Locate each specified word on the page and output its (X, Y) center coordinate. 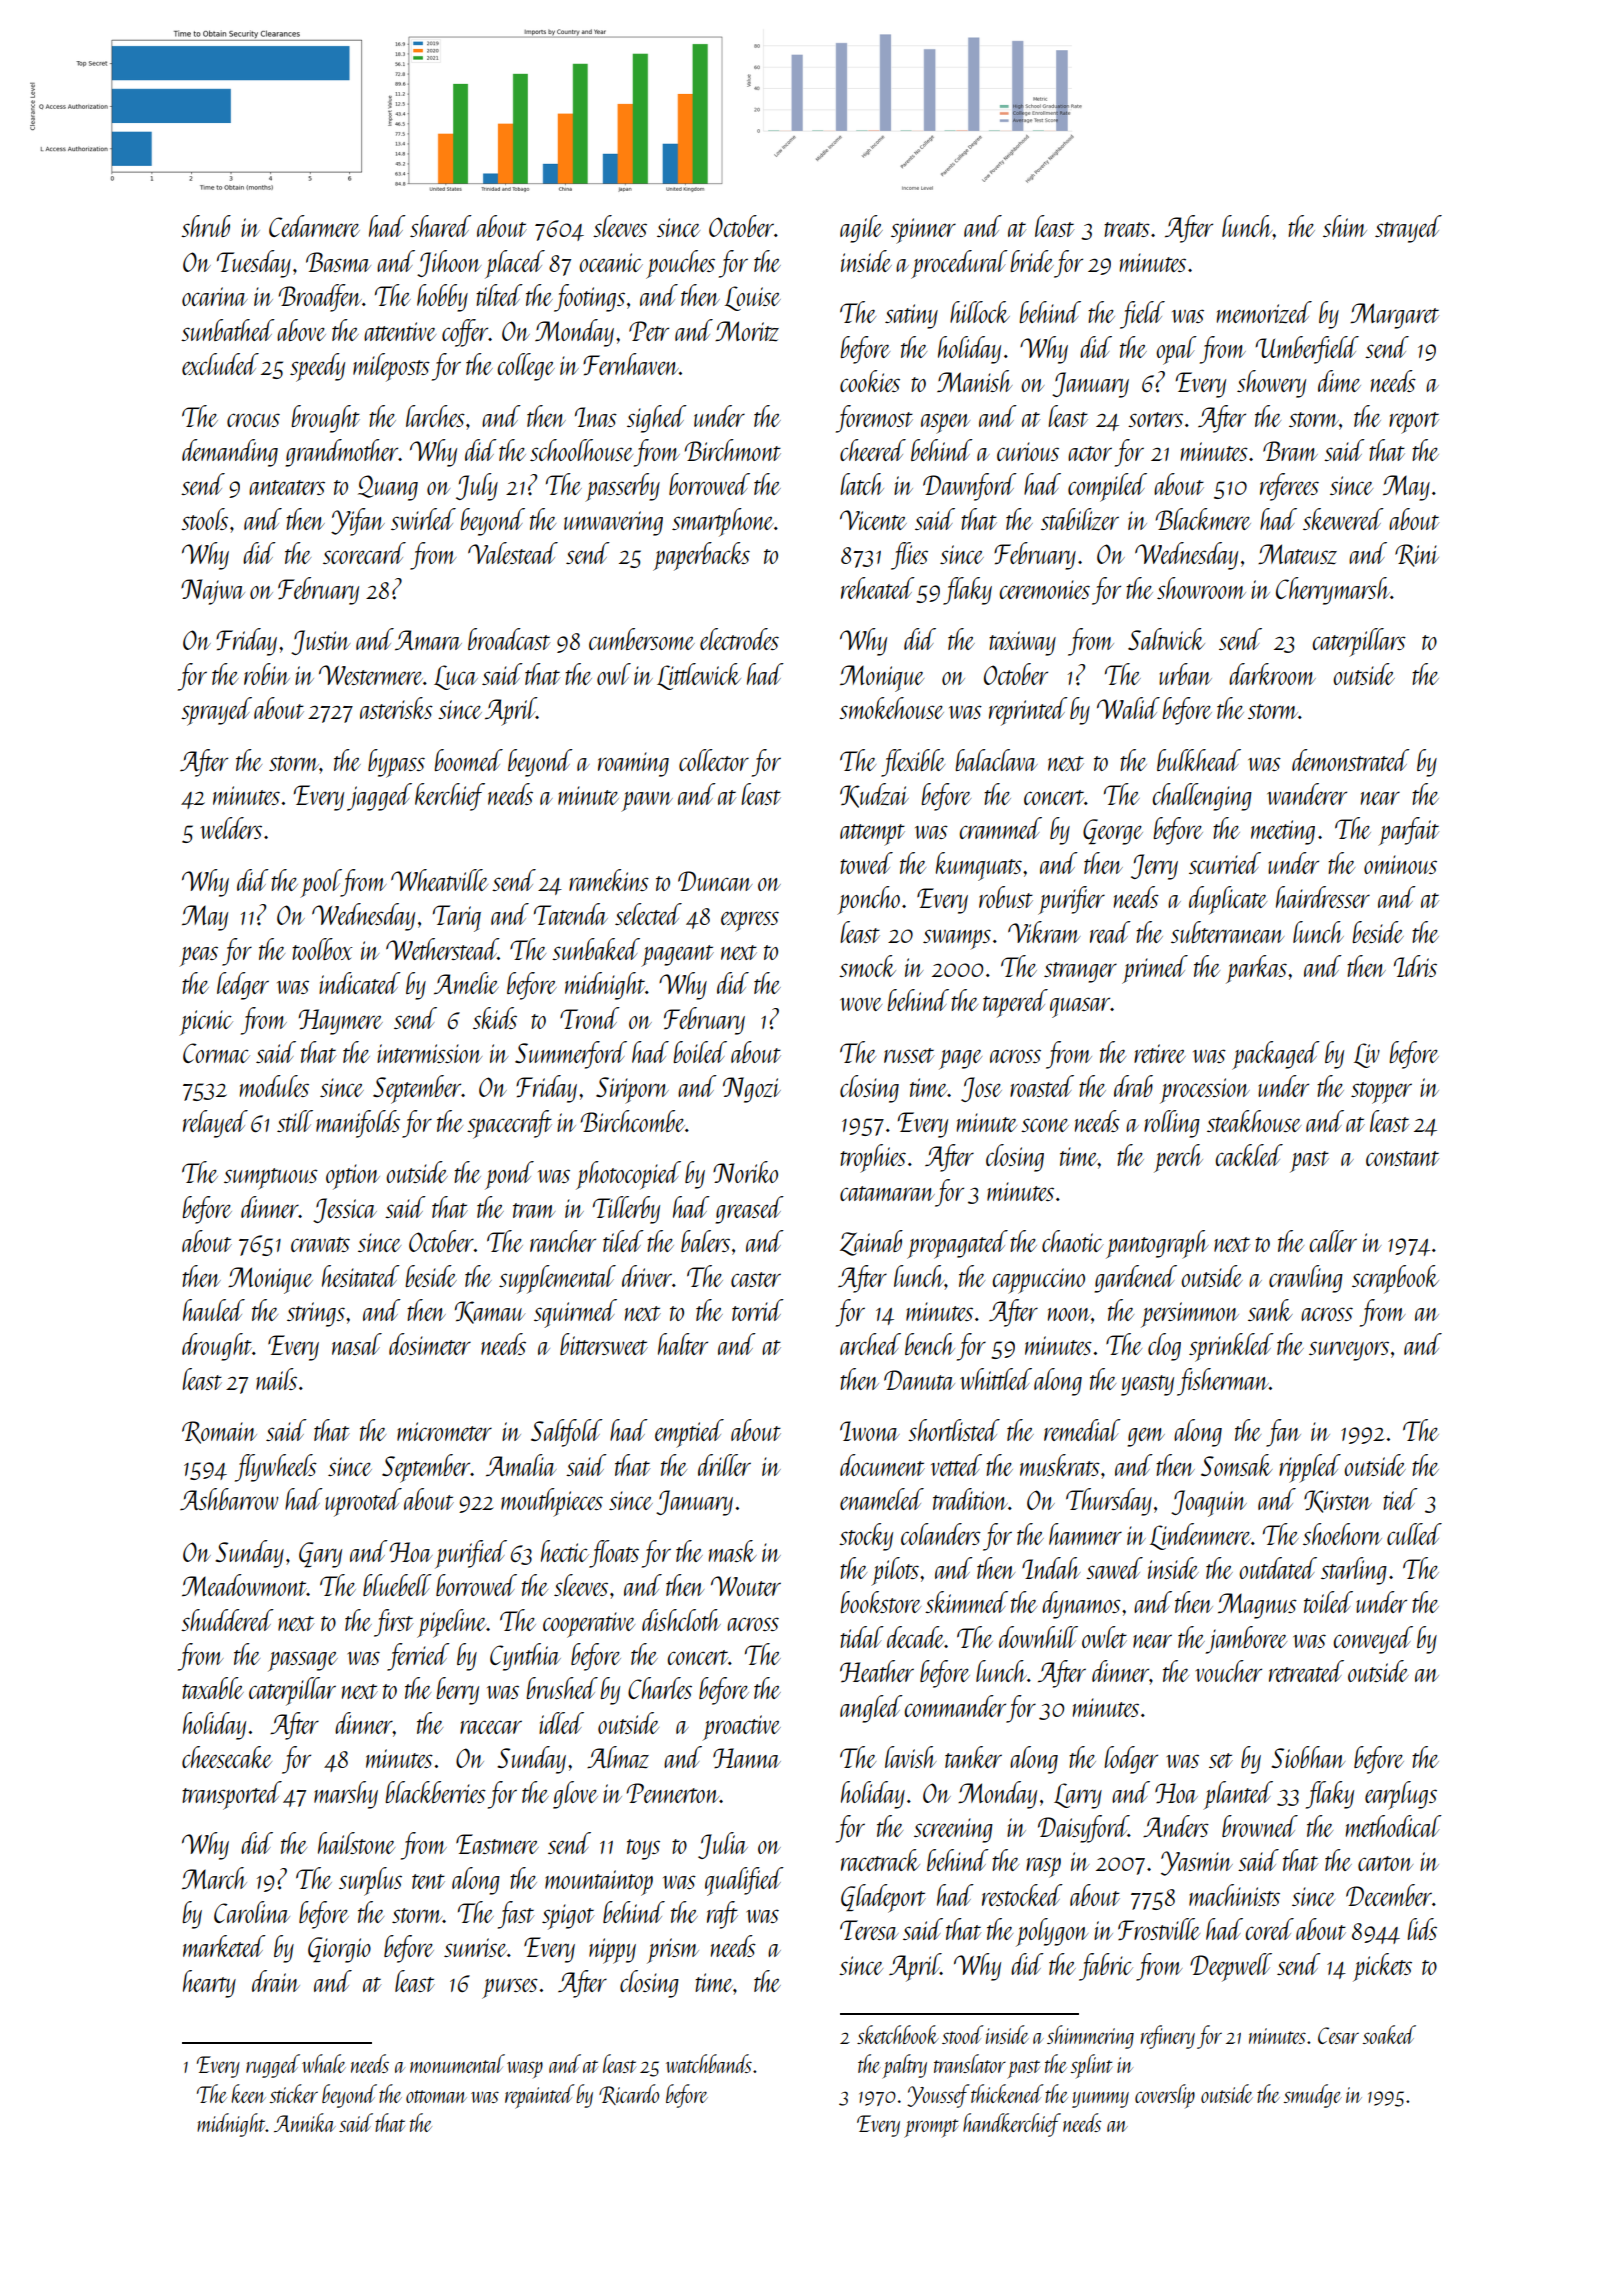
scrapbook (1395, 1279)
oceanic (611, 262)
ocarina (215, 296)
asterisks (396, 708)
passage (303, 1661)
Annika (305, 2122)
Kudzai (874, 795)
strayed (1408, 229)
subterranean (1227, 932)
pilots (895, 1571)
